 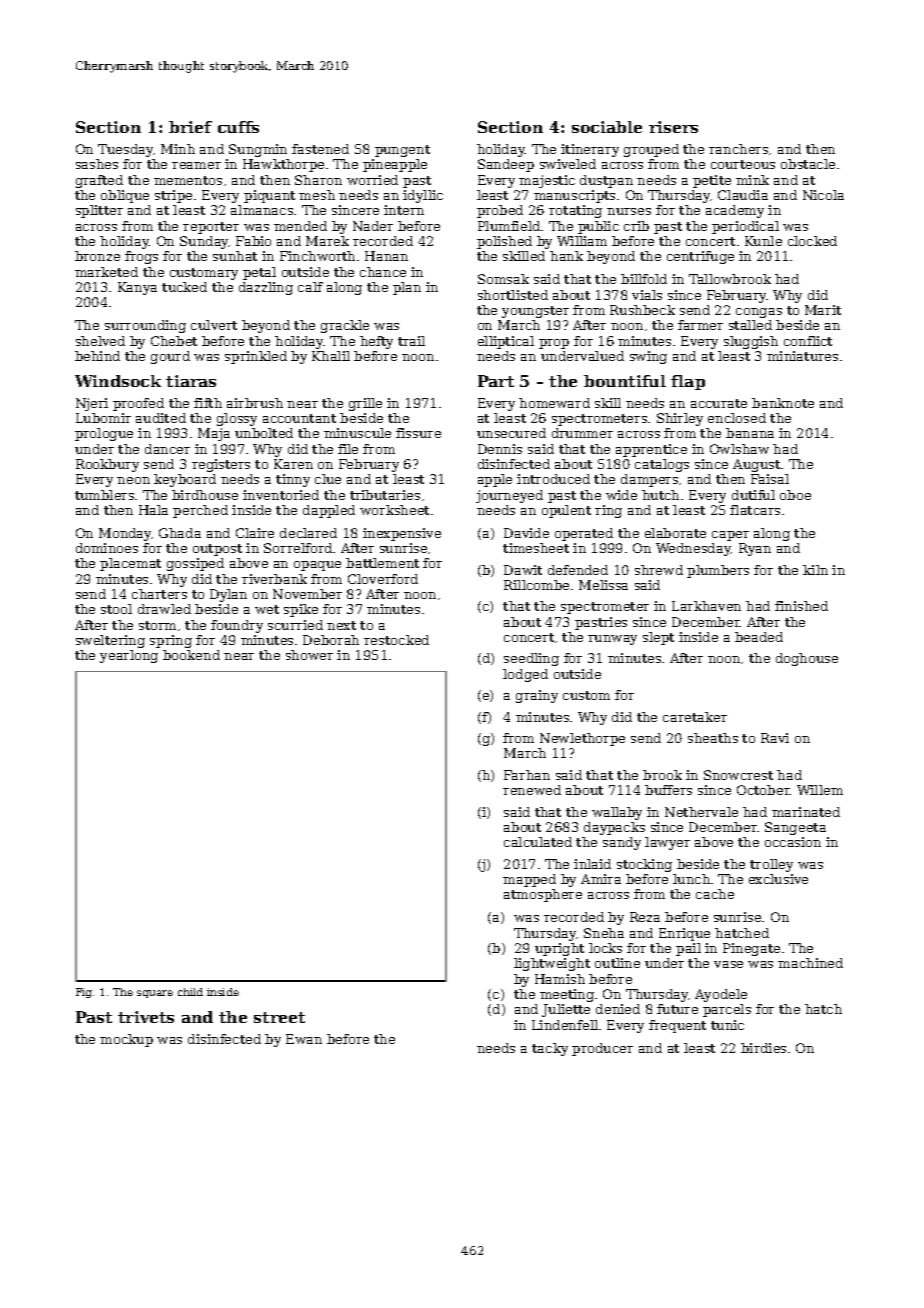 I want to click on Njeri, so click(x=92, y=404).
